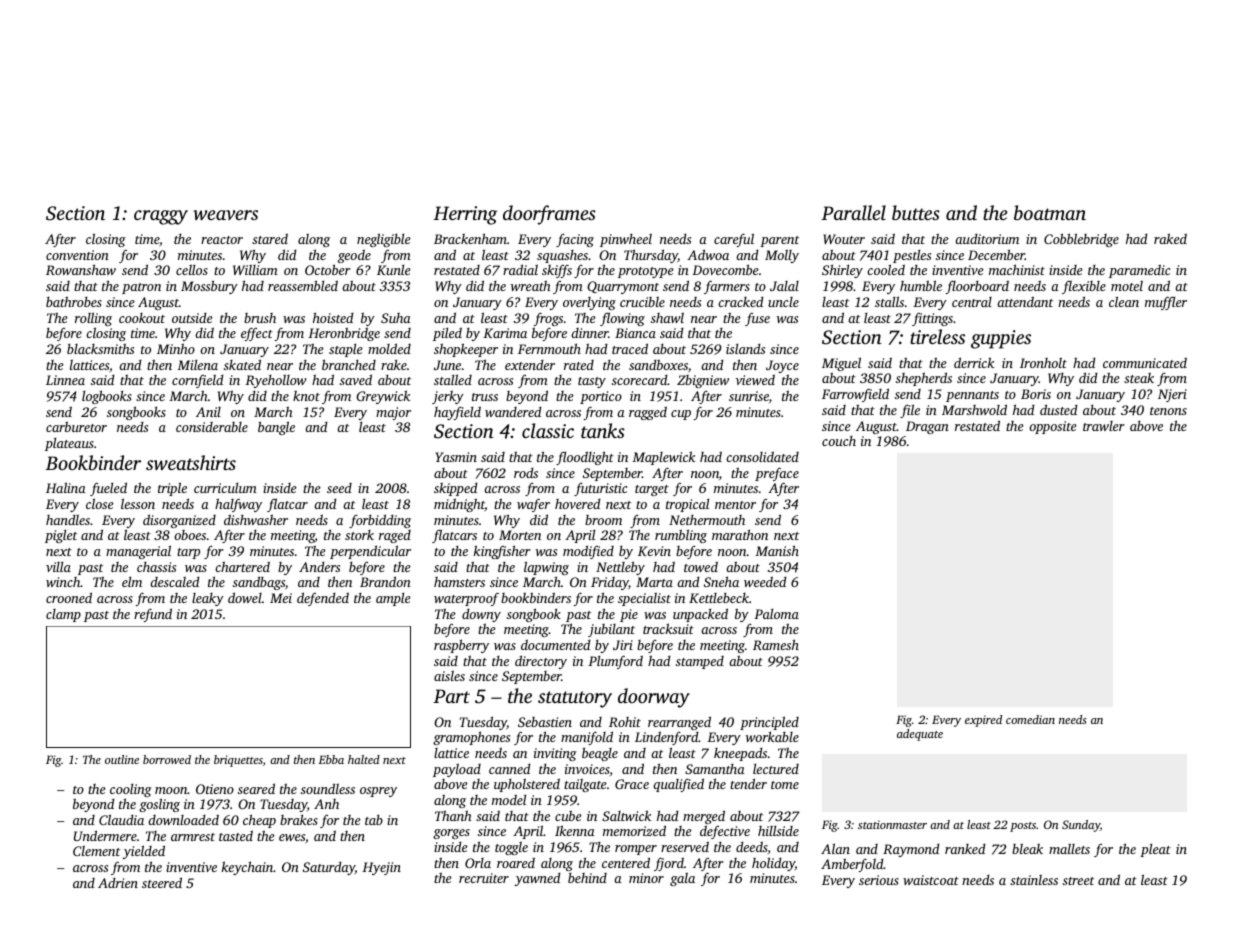 The image size is (1233, 952). What do you see at coordinates (193, 837) in the screenshot?
I see `armrest` at bounding box center [193, 837].
